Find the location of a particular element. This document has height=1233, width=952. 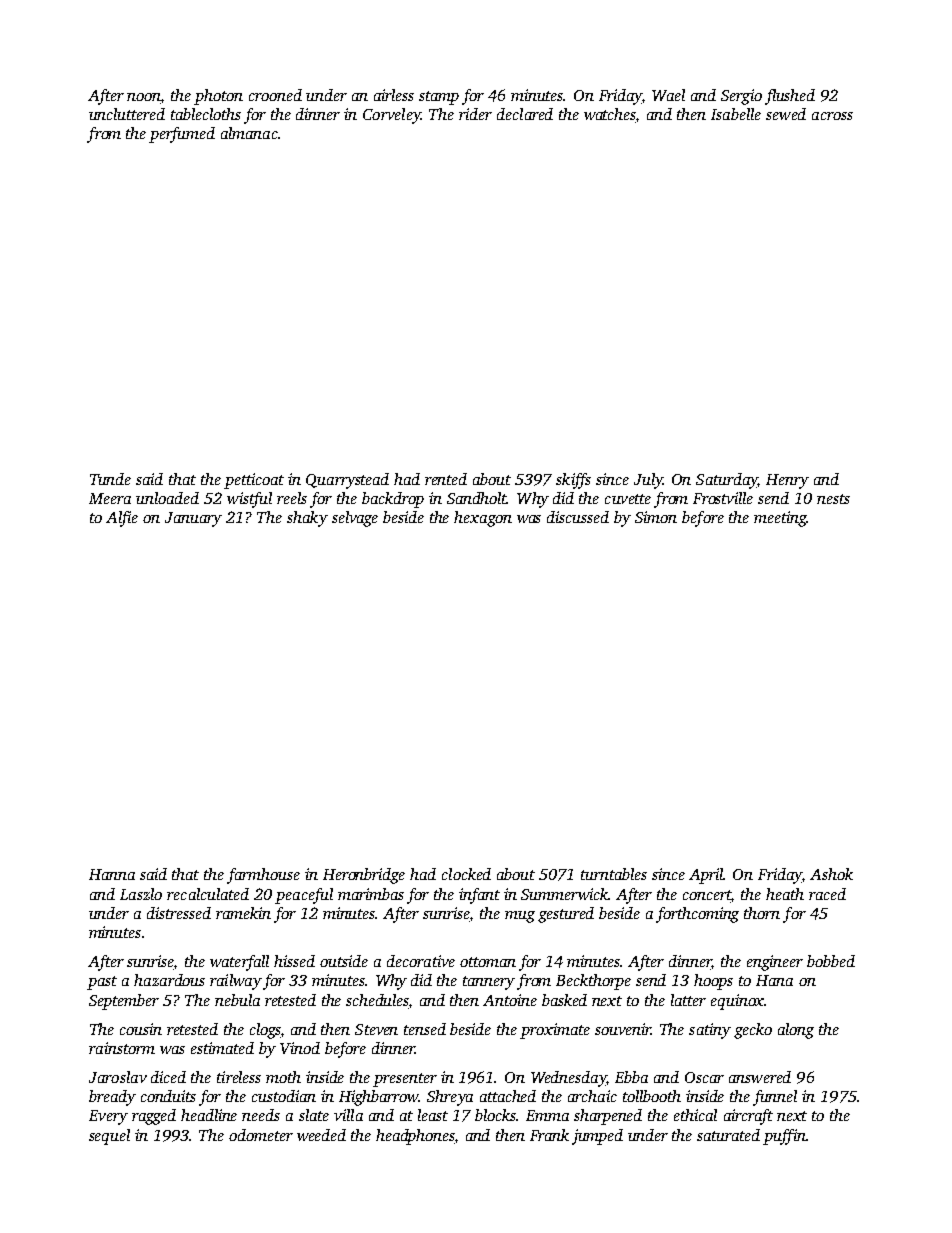

Ashok is located at coordinates (831, 874).
